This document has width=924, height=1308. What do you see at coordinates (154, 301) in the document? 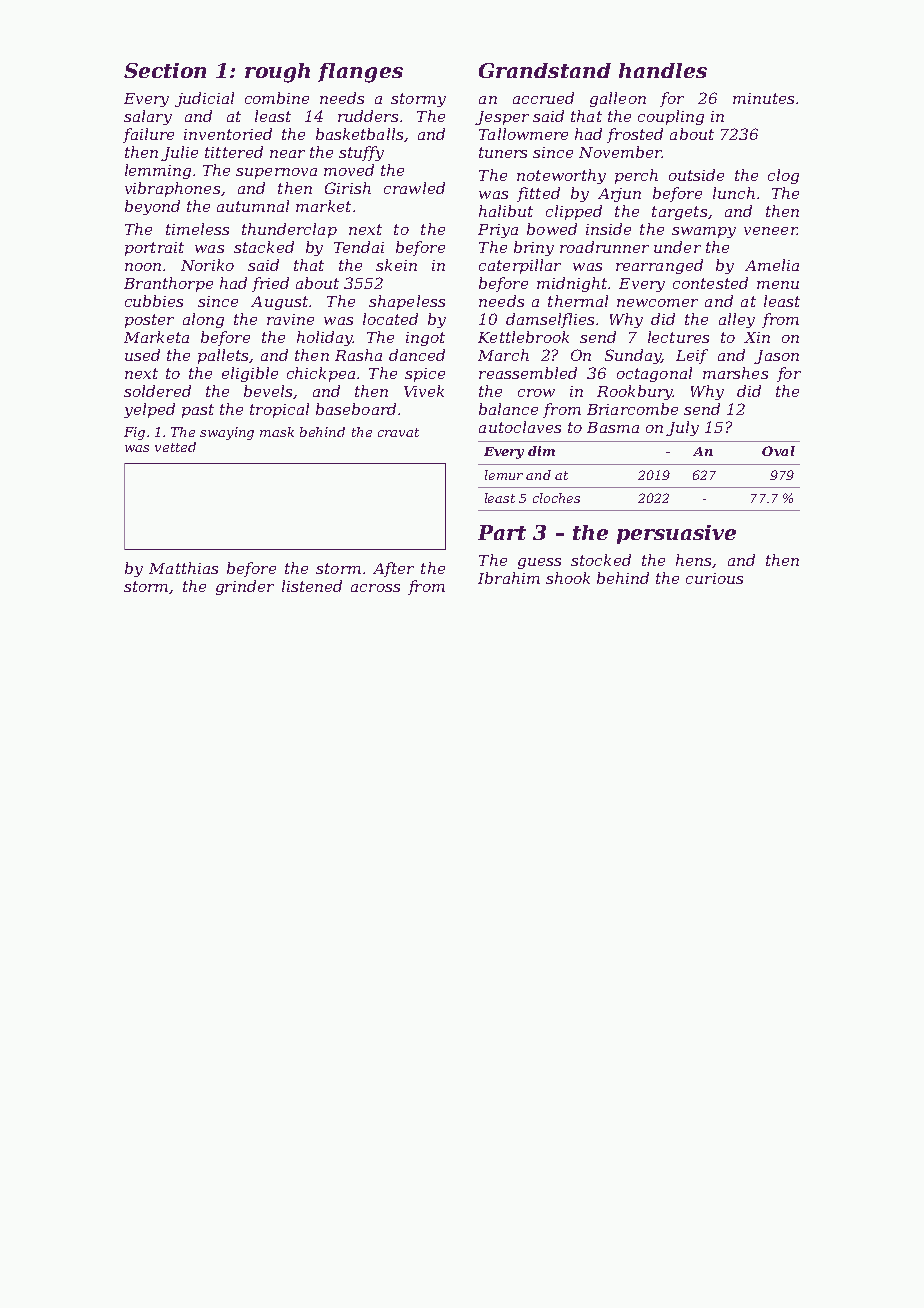
I see `cubbies` at bounding box center [154, 301].
